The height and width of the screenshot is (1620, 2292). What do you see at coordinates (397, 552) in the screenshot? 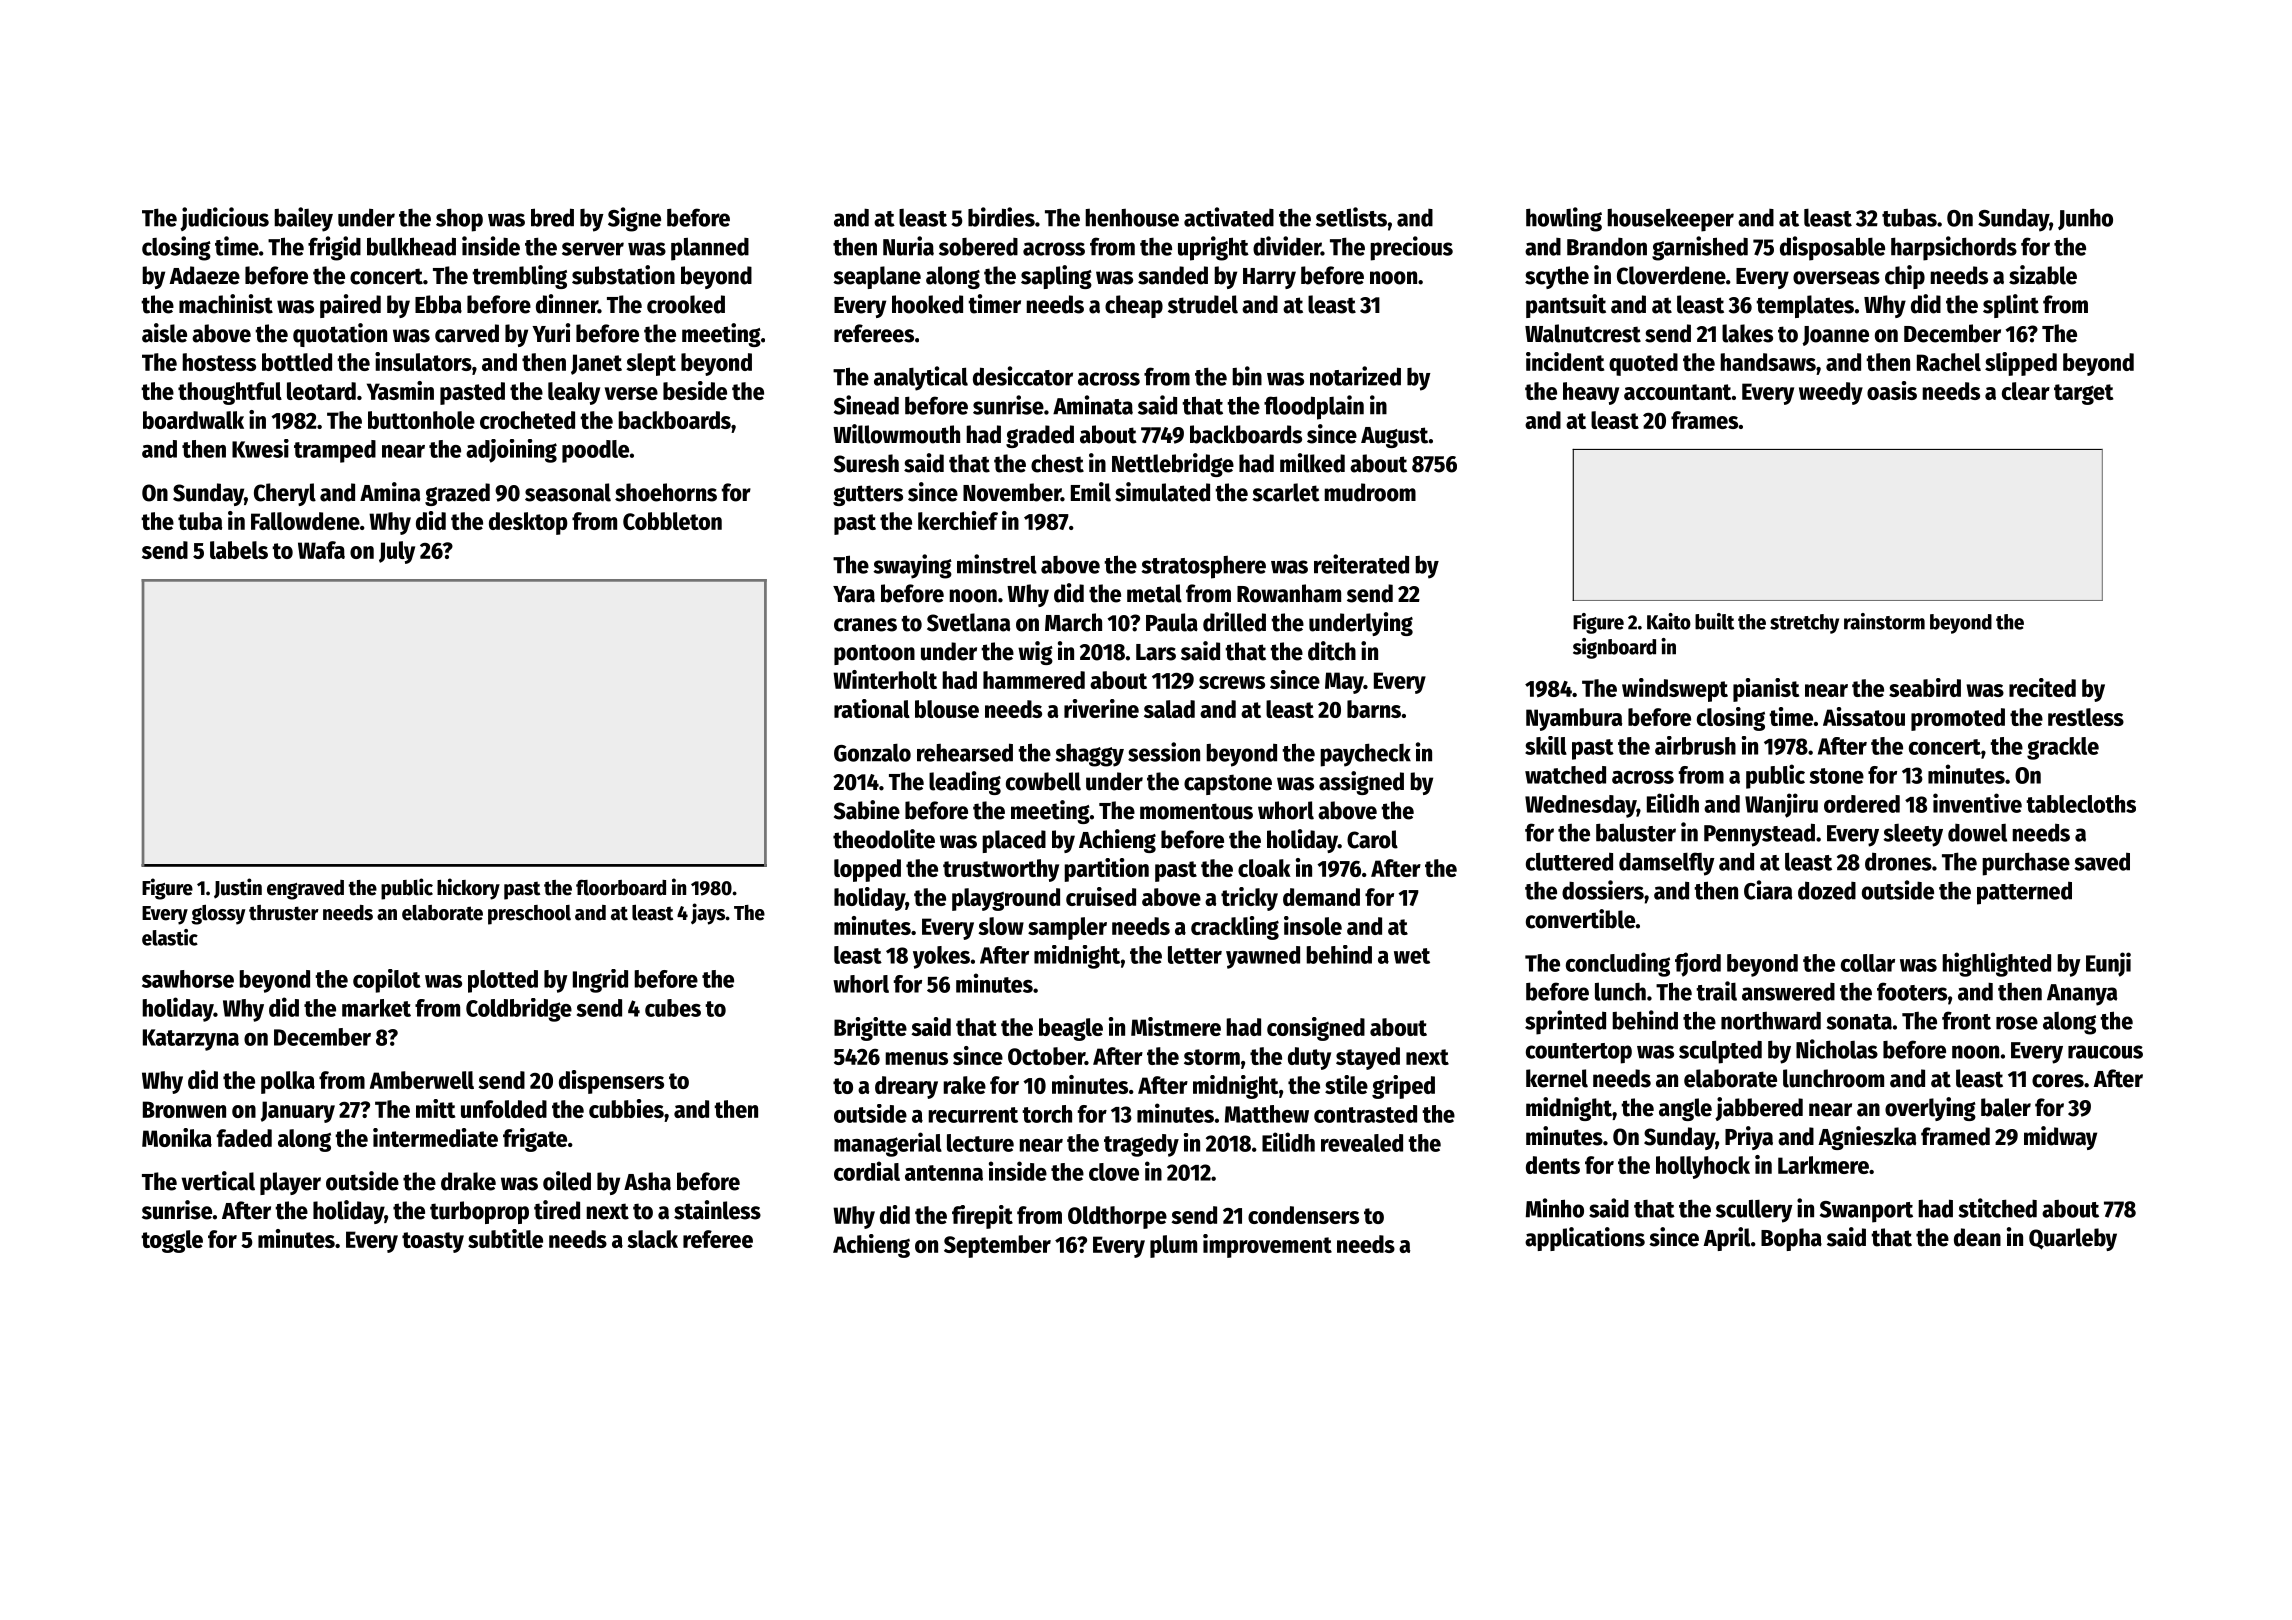
I see `July` at bounding box center [397, 552].
